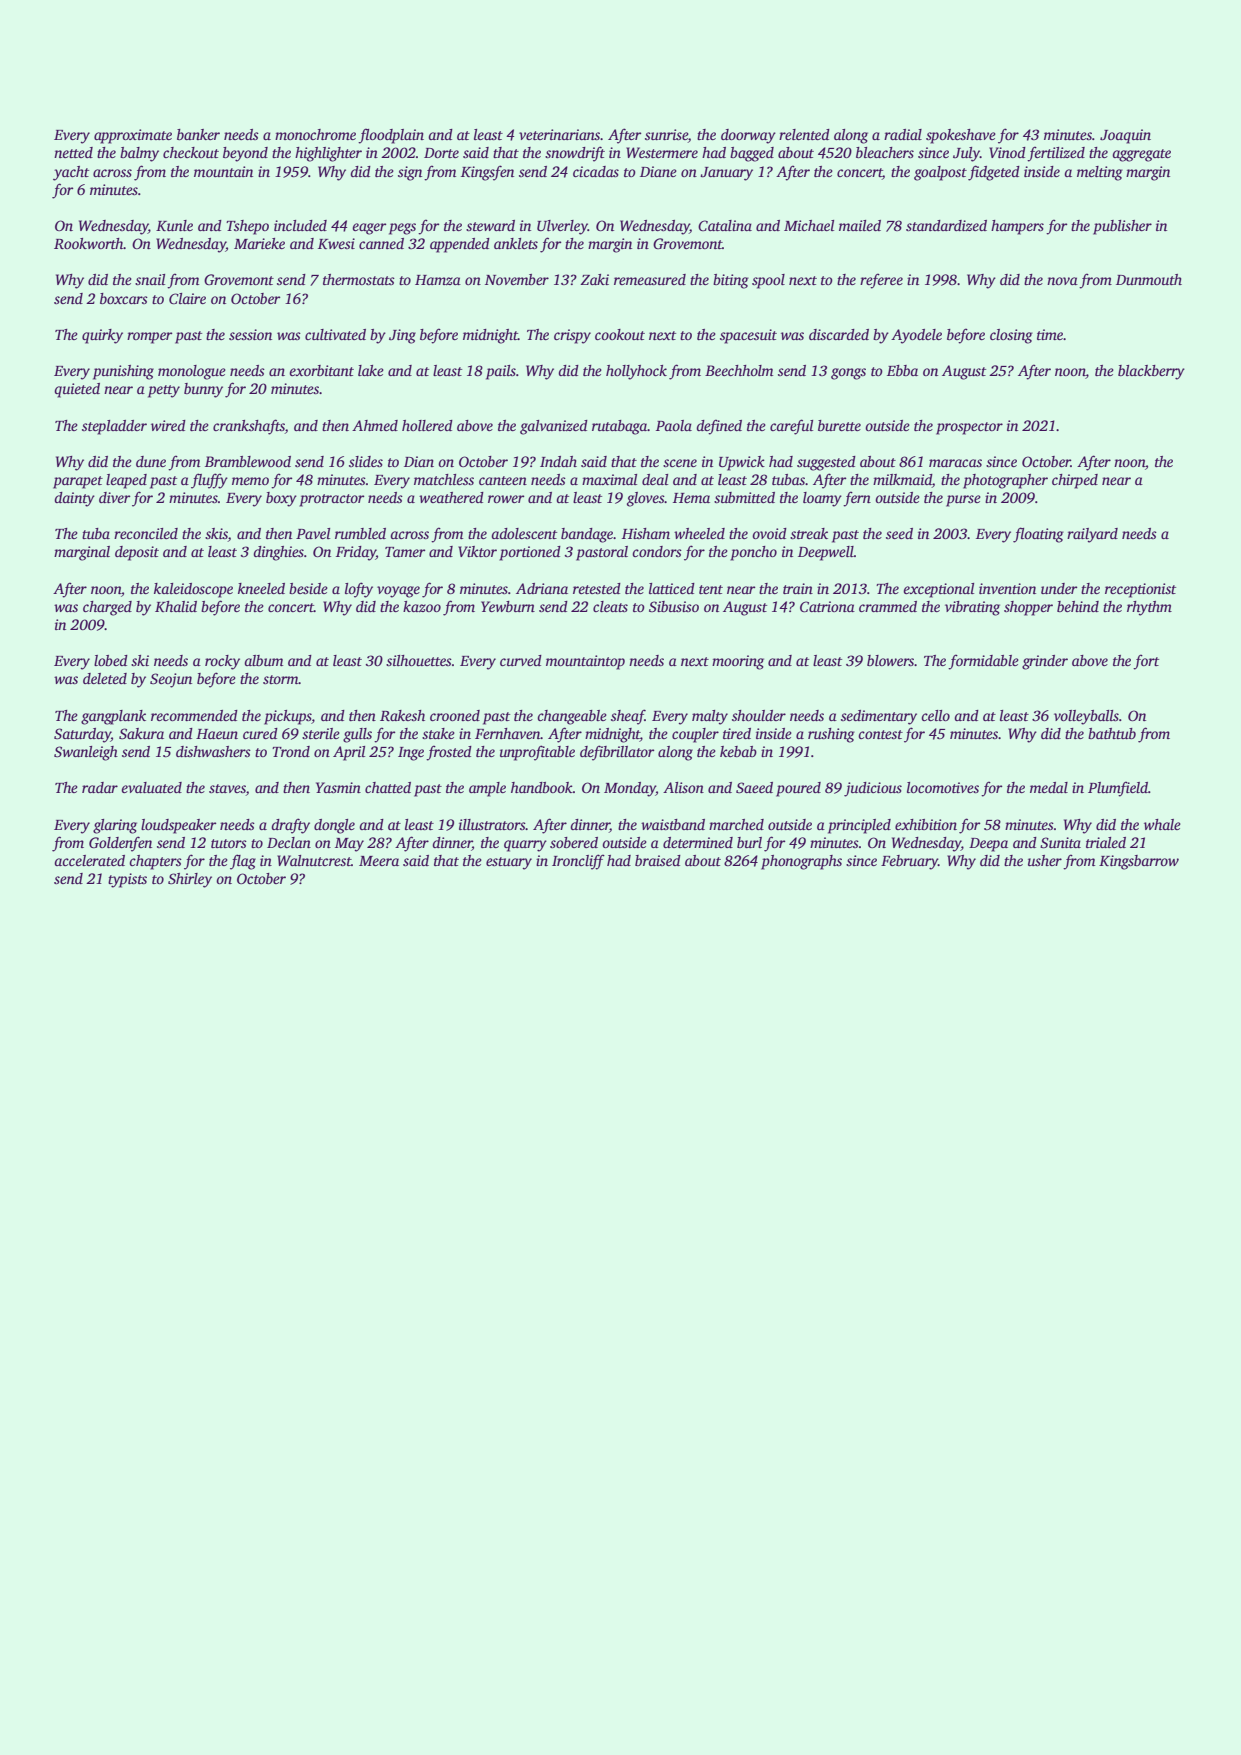  Describe the element at coordinates (731, 281) in the screenshot. I see `biting` at that location.
